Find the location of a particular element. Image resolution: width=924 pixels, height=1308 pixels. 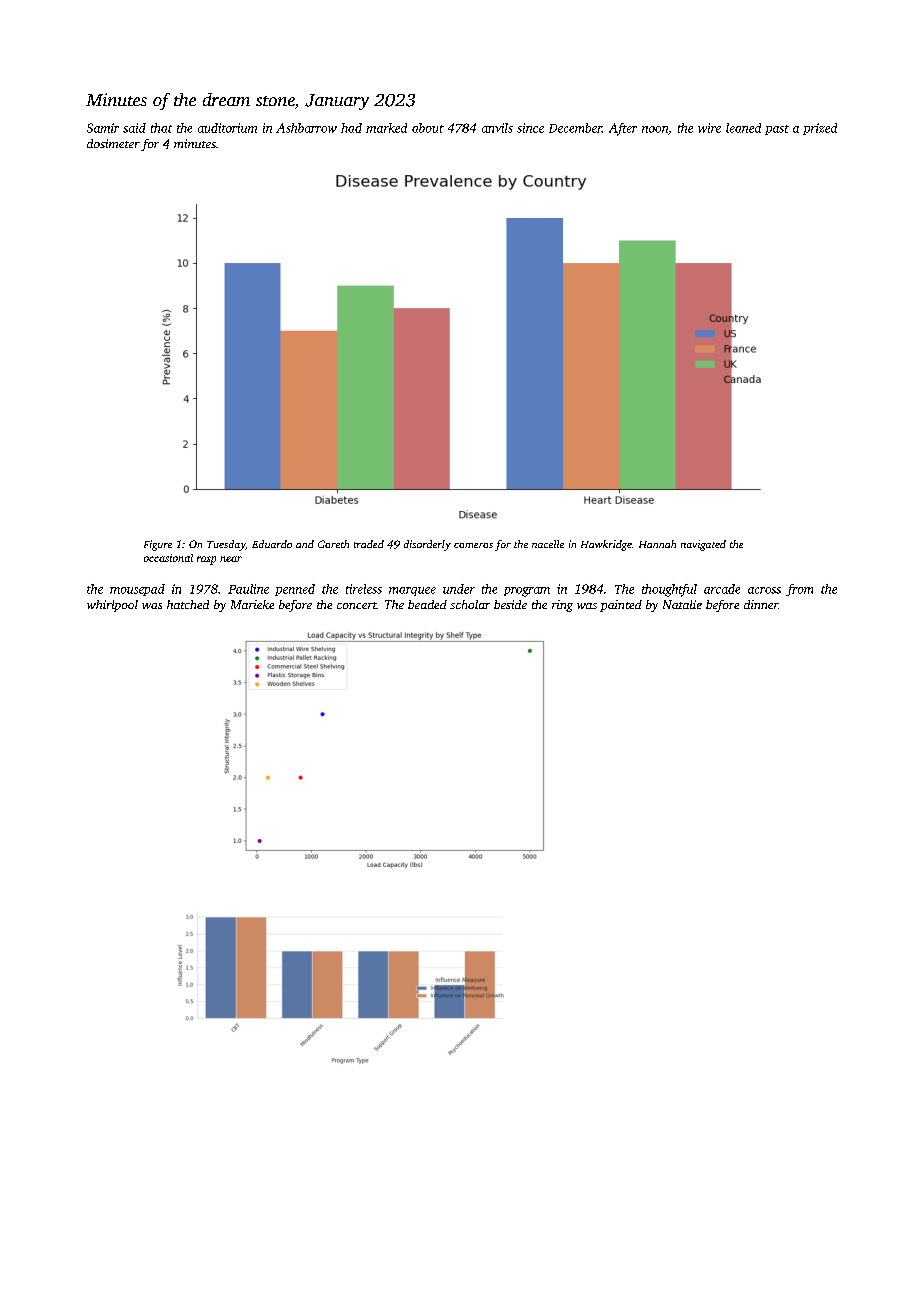

nacelle is located at coordinates (548, 544).
